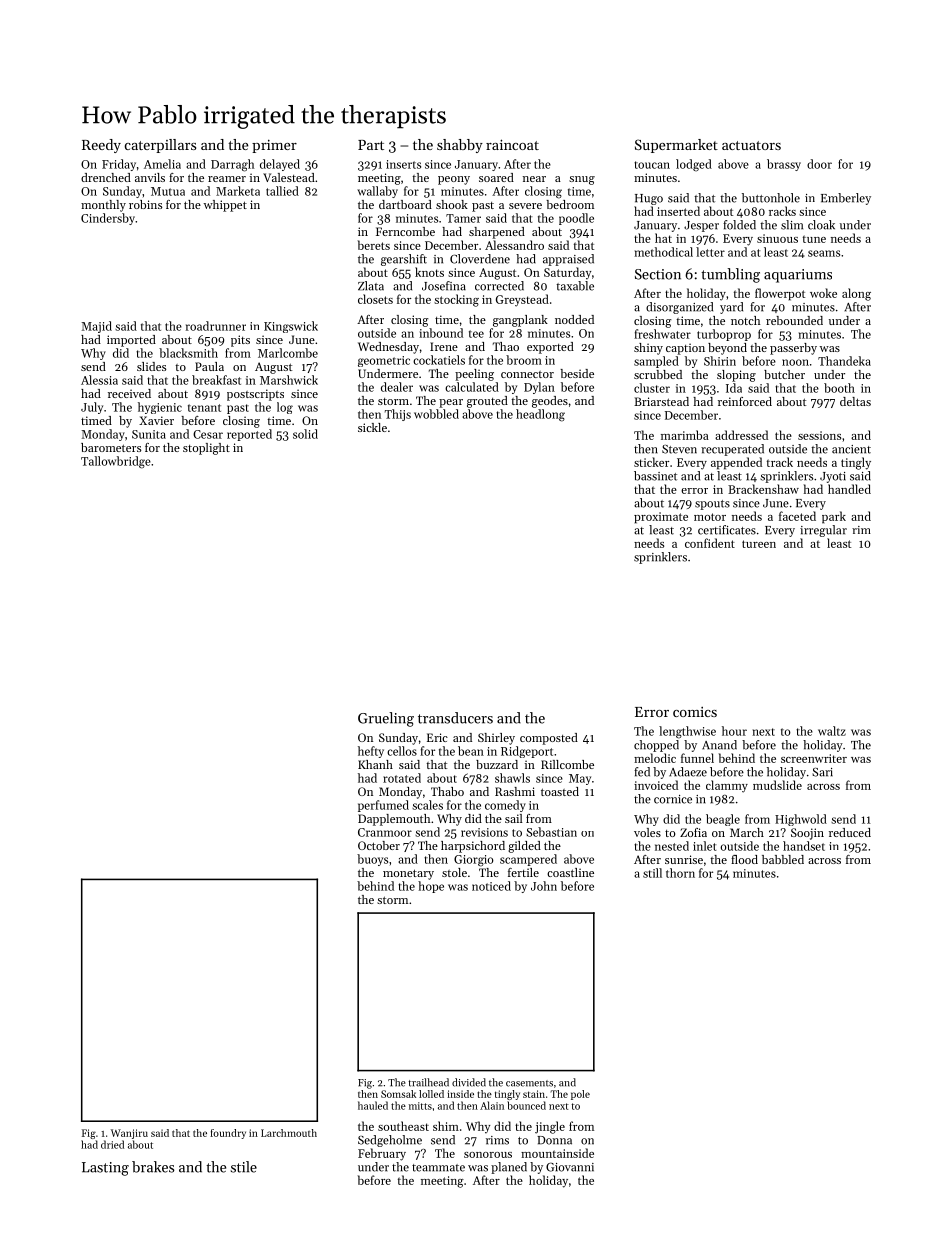  What do you see at coordinates (570, 1167) in the image?
I see `Giovanni` at bounding box center [570, 1167].
